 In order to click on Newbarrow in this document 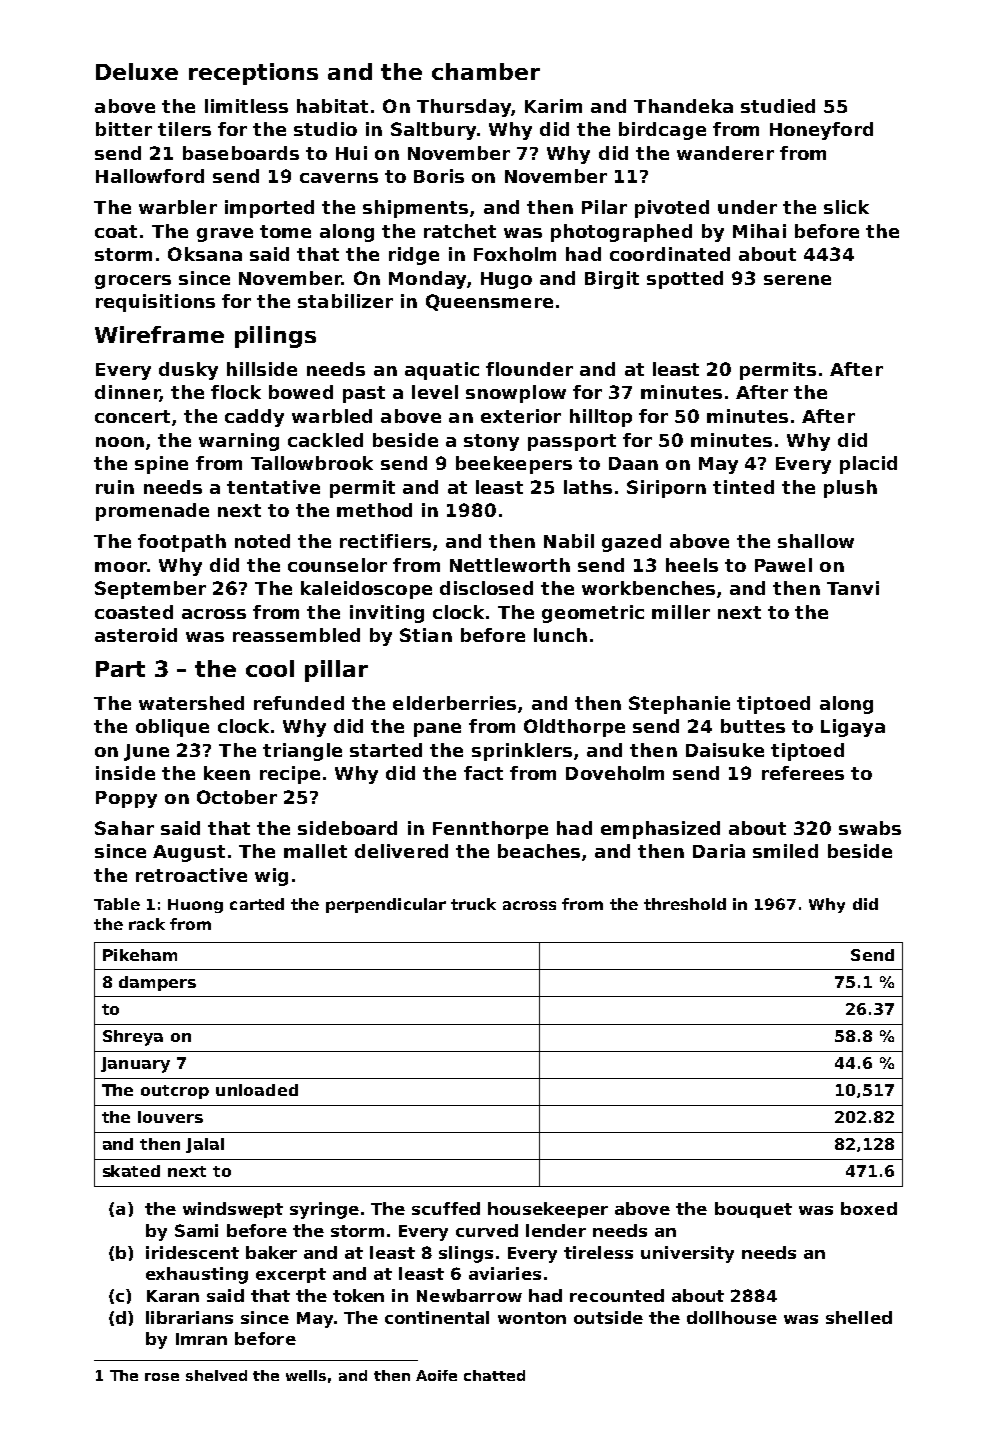, I will do `click(469, 1295)`.
